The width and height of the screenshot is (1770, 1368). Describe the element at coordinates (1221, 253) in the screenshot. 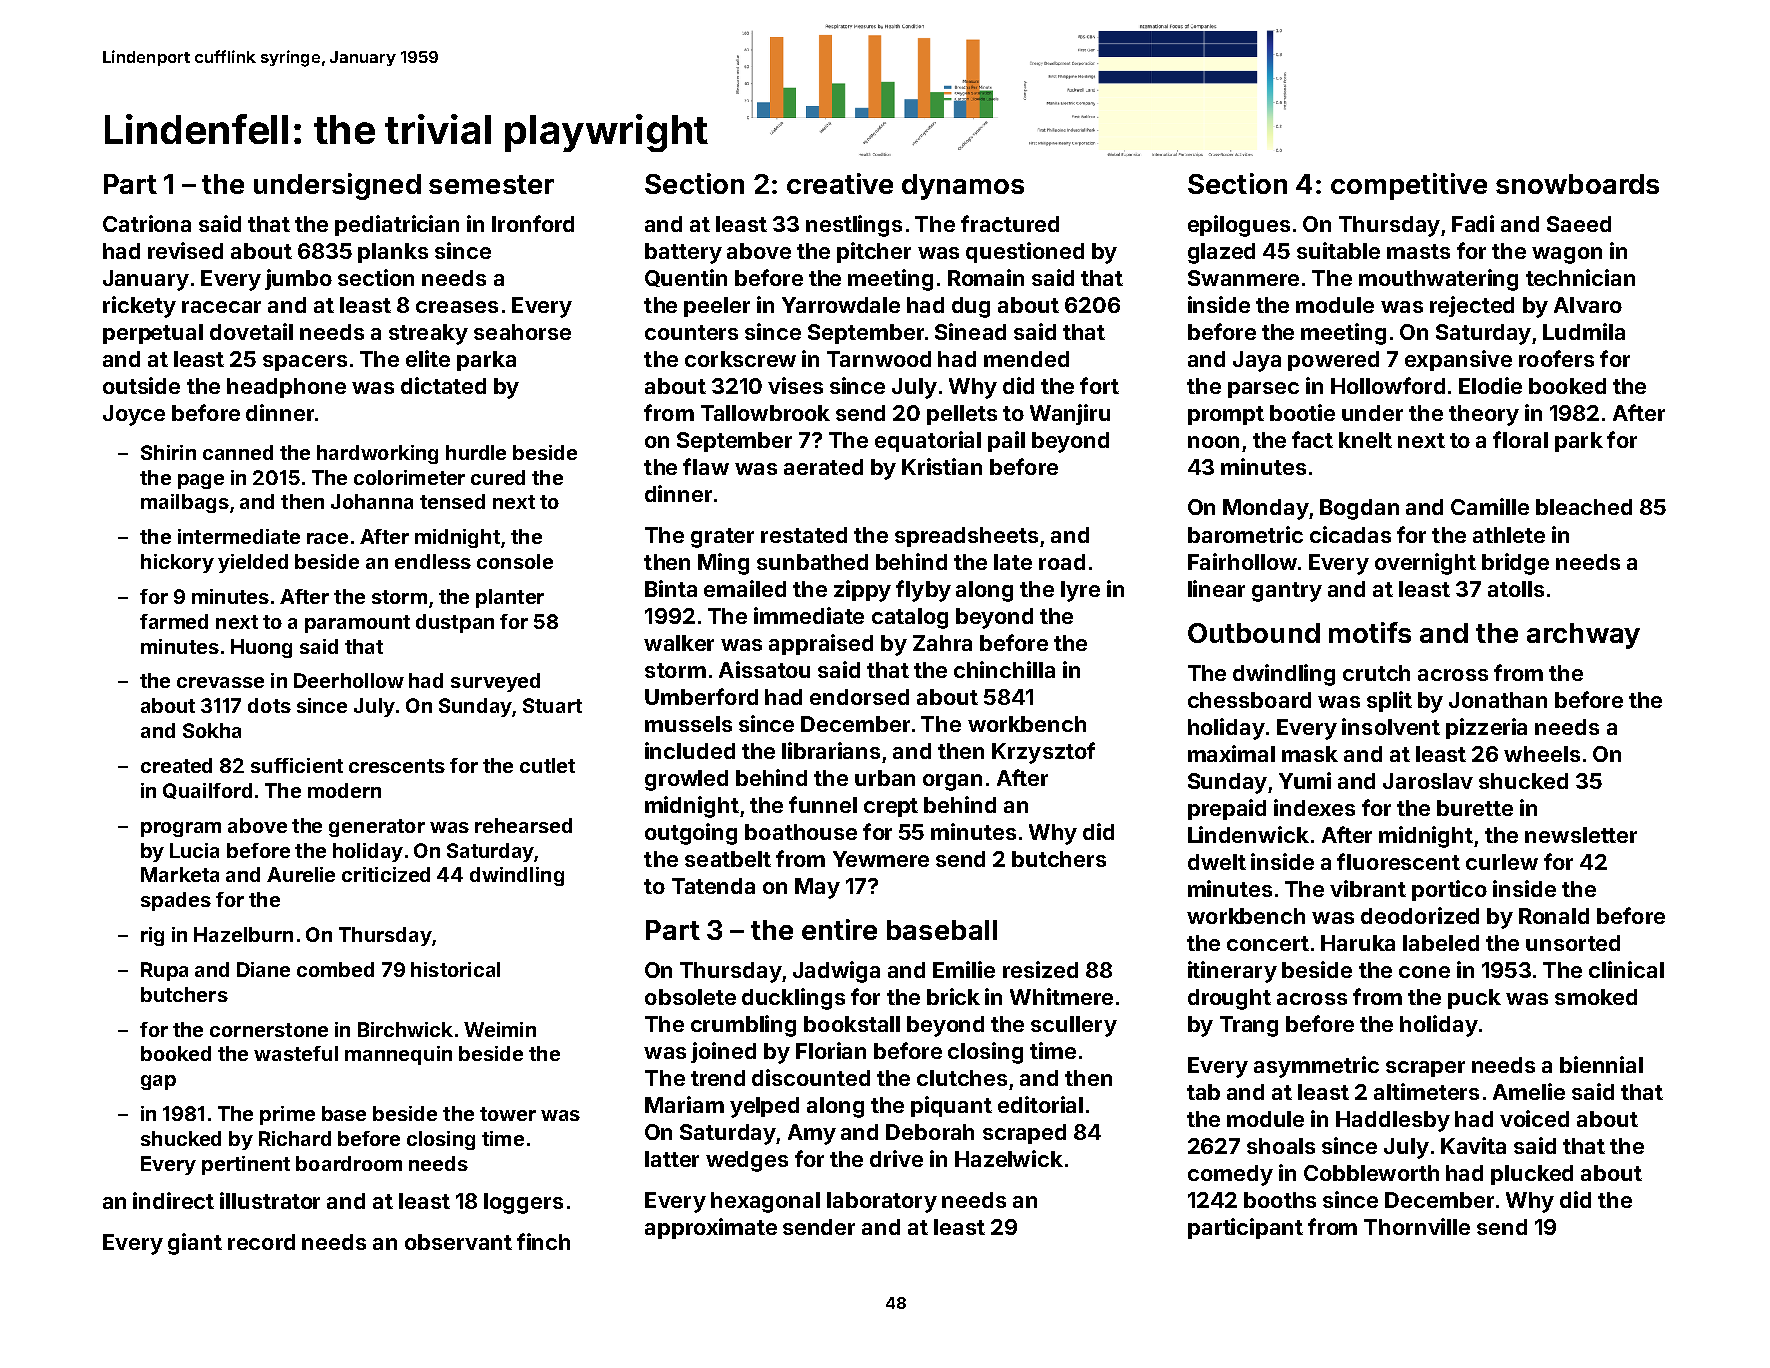

I see `glazed` at that location.
